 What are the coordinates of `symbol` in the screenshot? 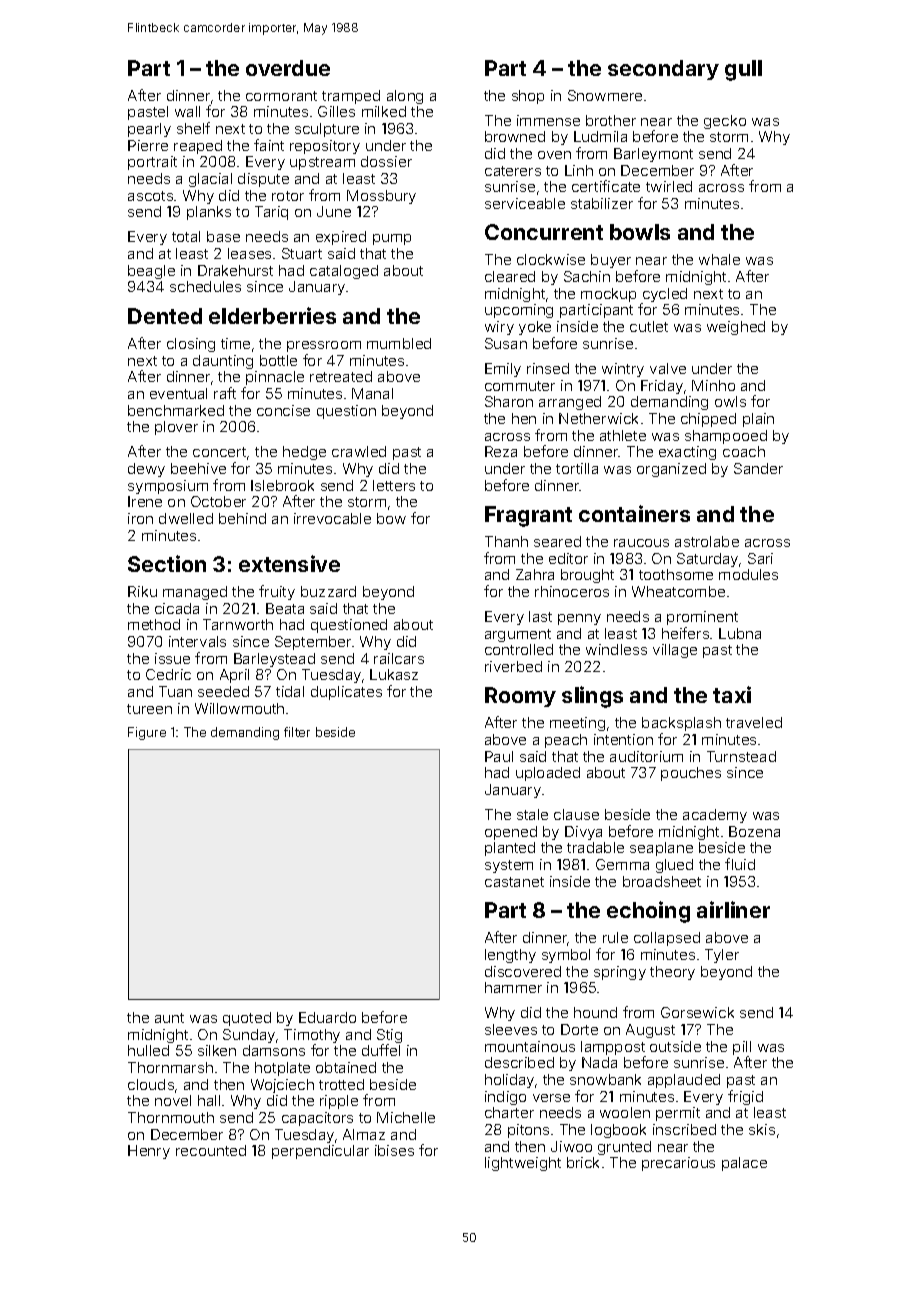 It's located at (566, 956).
